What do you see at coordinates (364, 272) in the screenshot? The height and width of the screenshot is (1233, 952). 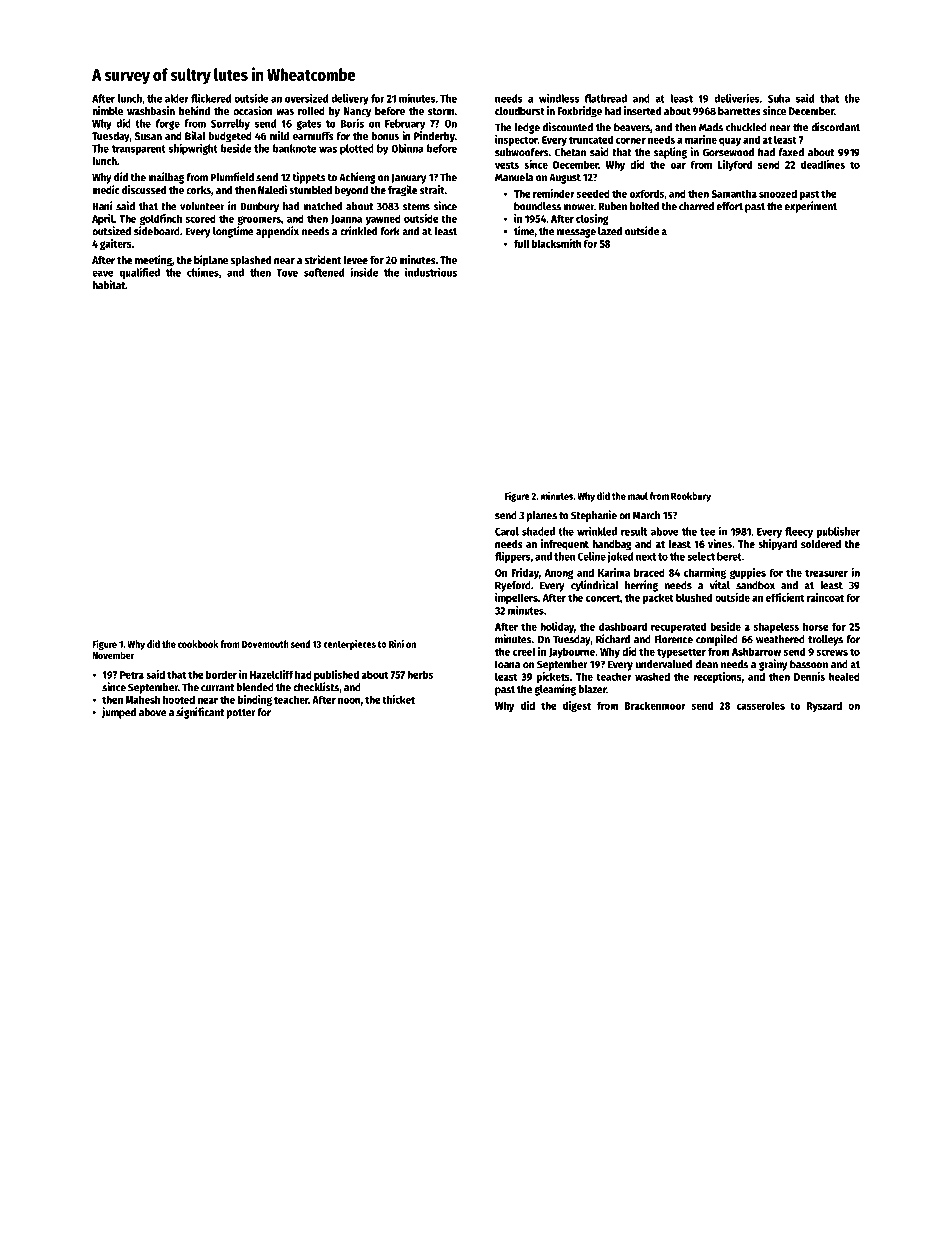 I see `inside` at bounding box center [364, 272].
